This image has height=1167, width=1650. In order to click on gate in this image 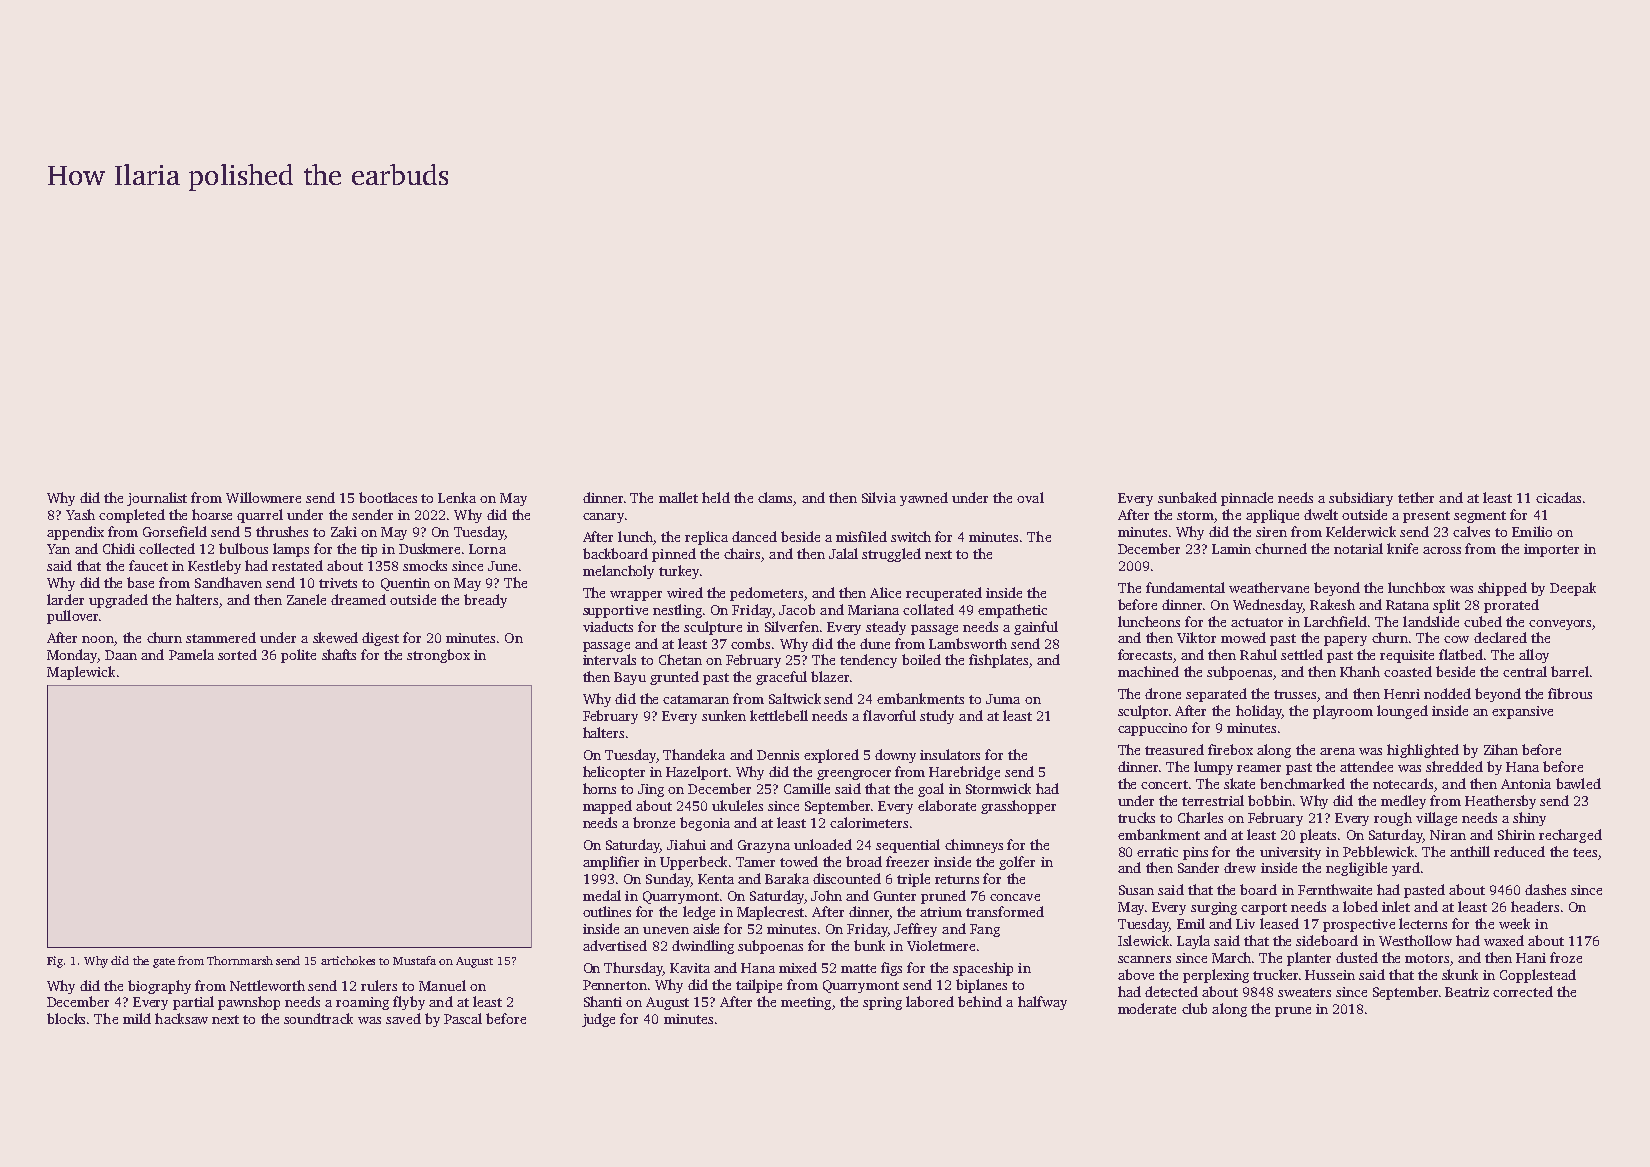, I will do `click(164, 963)`.
